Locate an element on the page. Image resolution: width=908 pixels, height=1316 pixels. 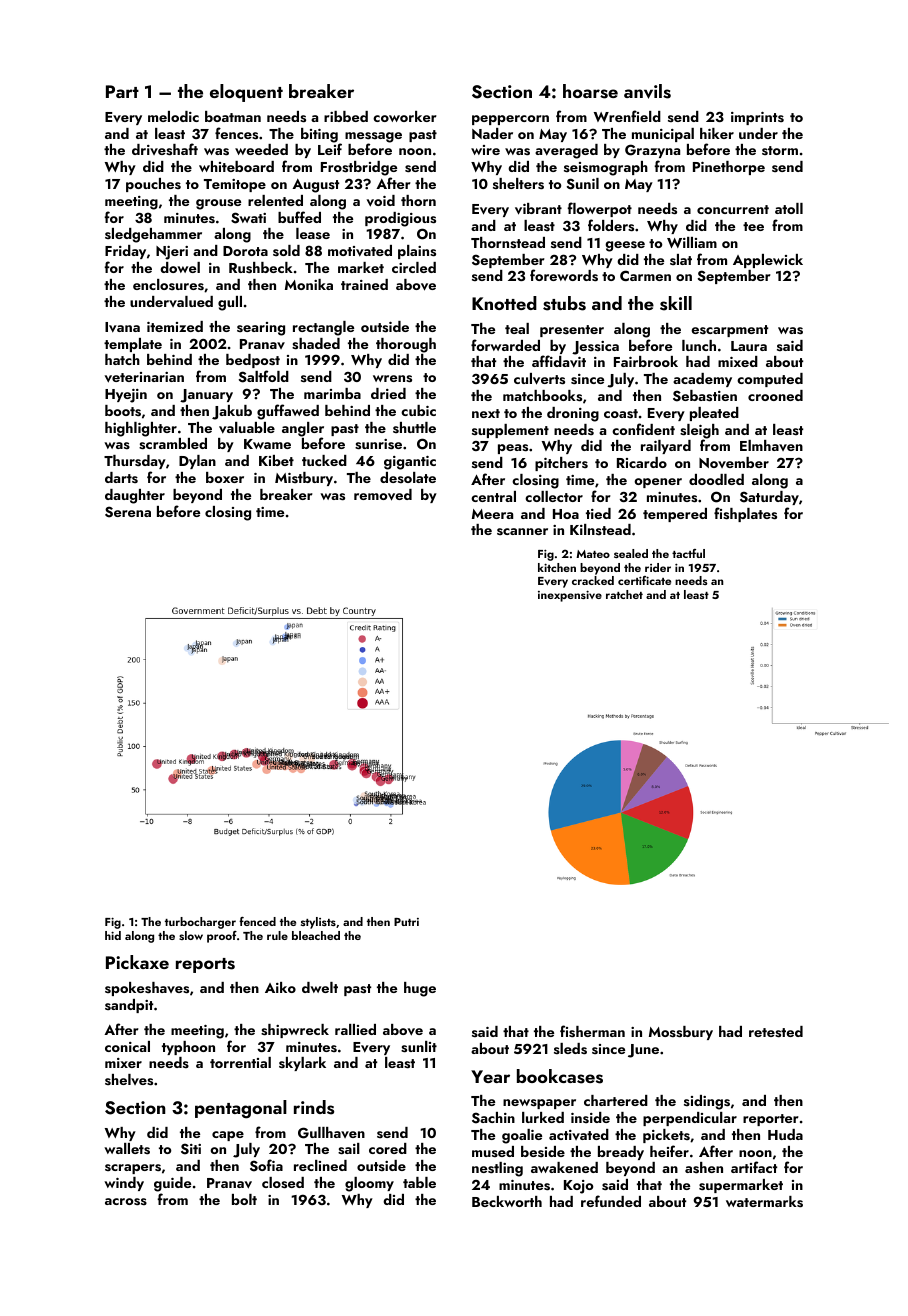
hoarse is located at coordinates (590, 91).
